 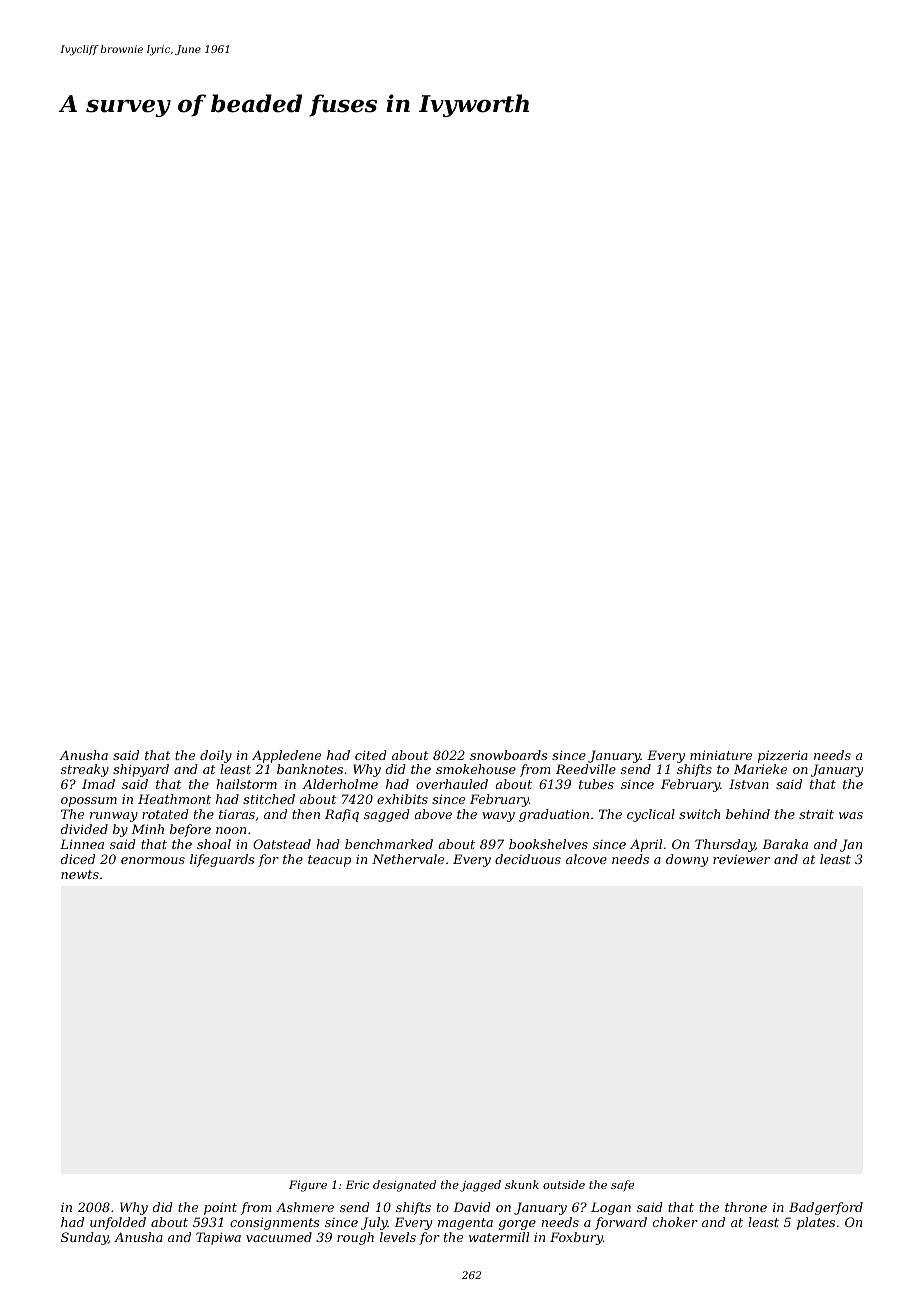 I want to click on newts, so click(x=80, y=874).
